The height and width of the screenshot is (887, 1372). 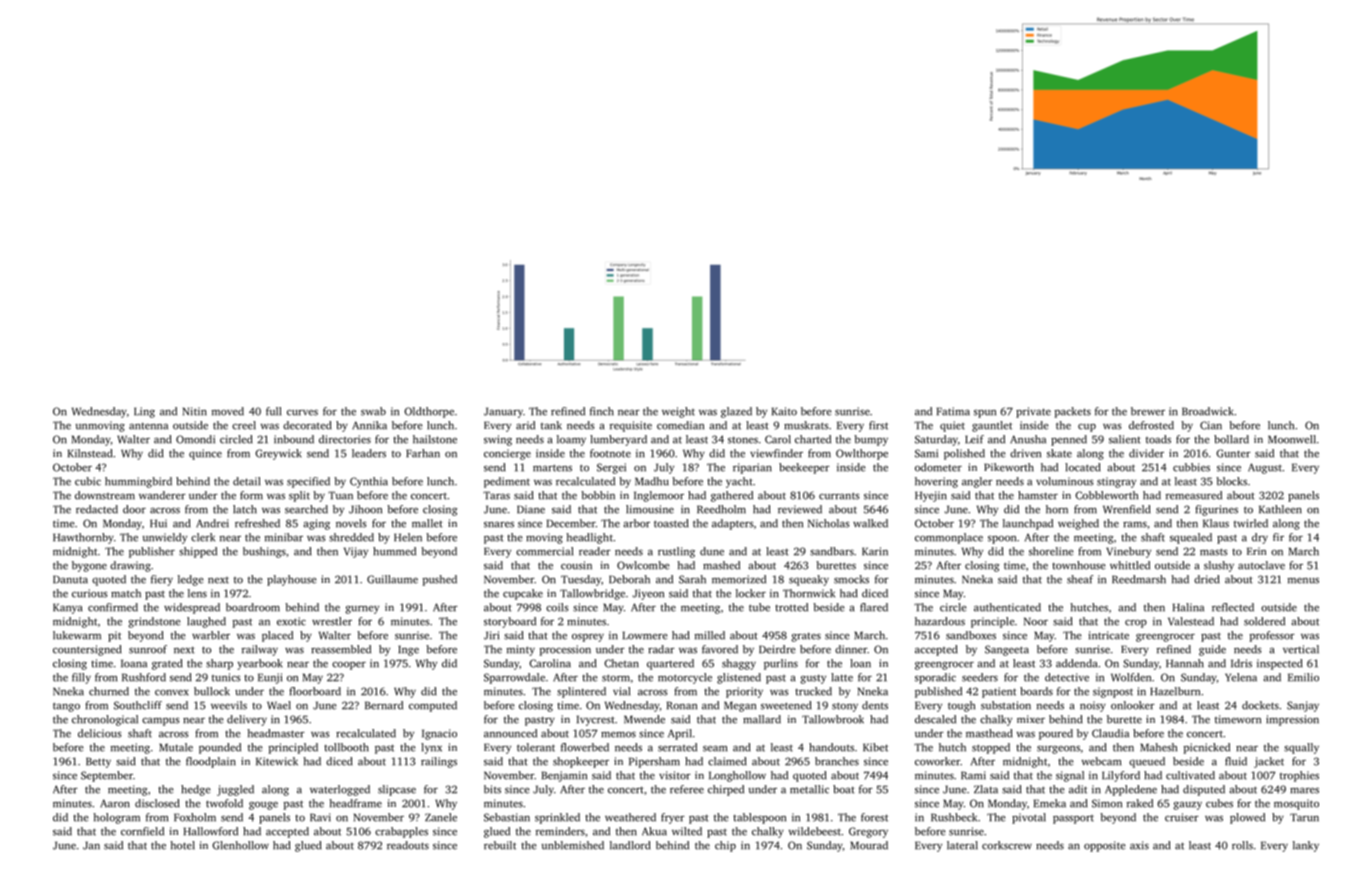 What do you see at coordinates (182, 845) in the screenshot?
I see `hotel` at bounding box center [182, 845].
